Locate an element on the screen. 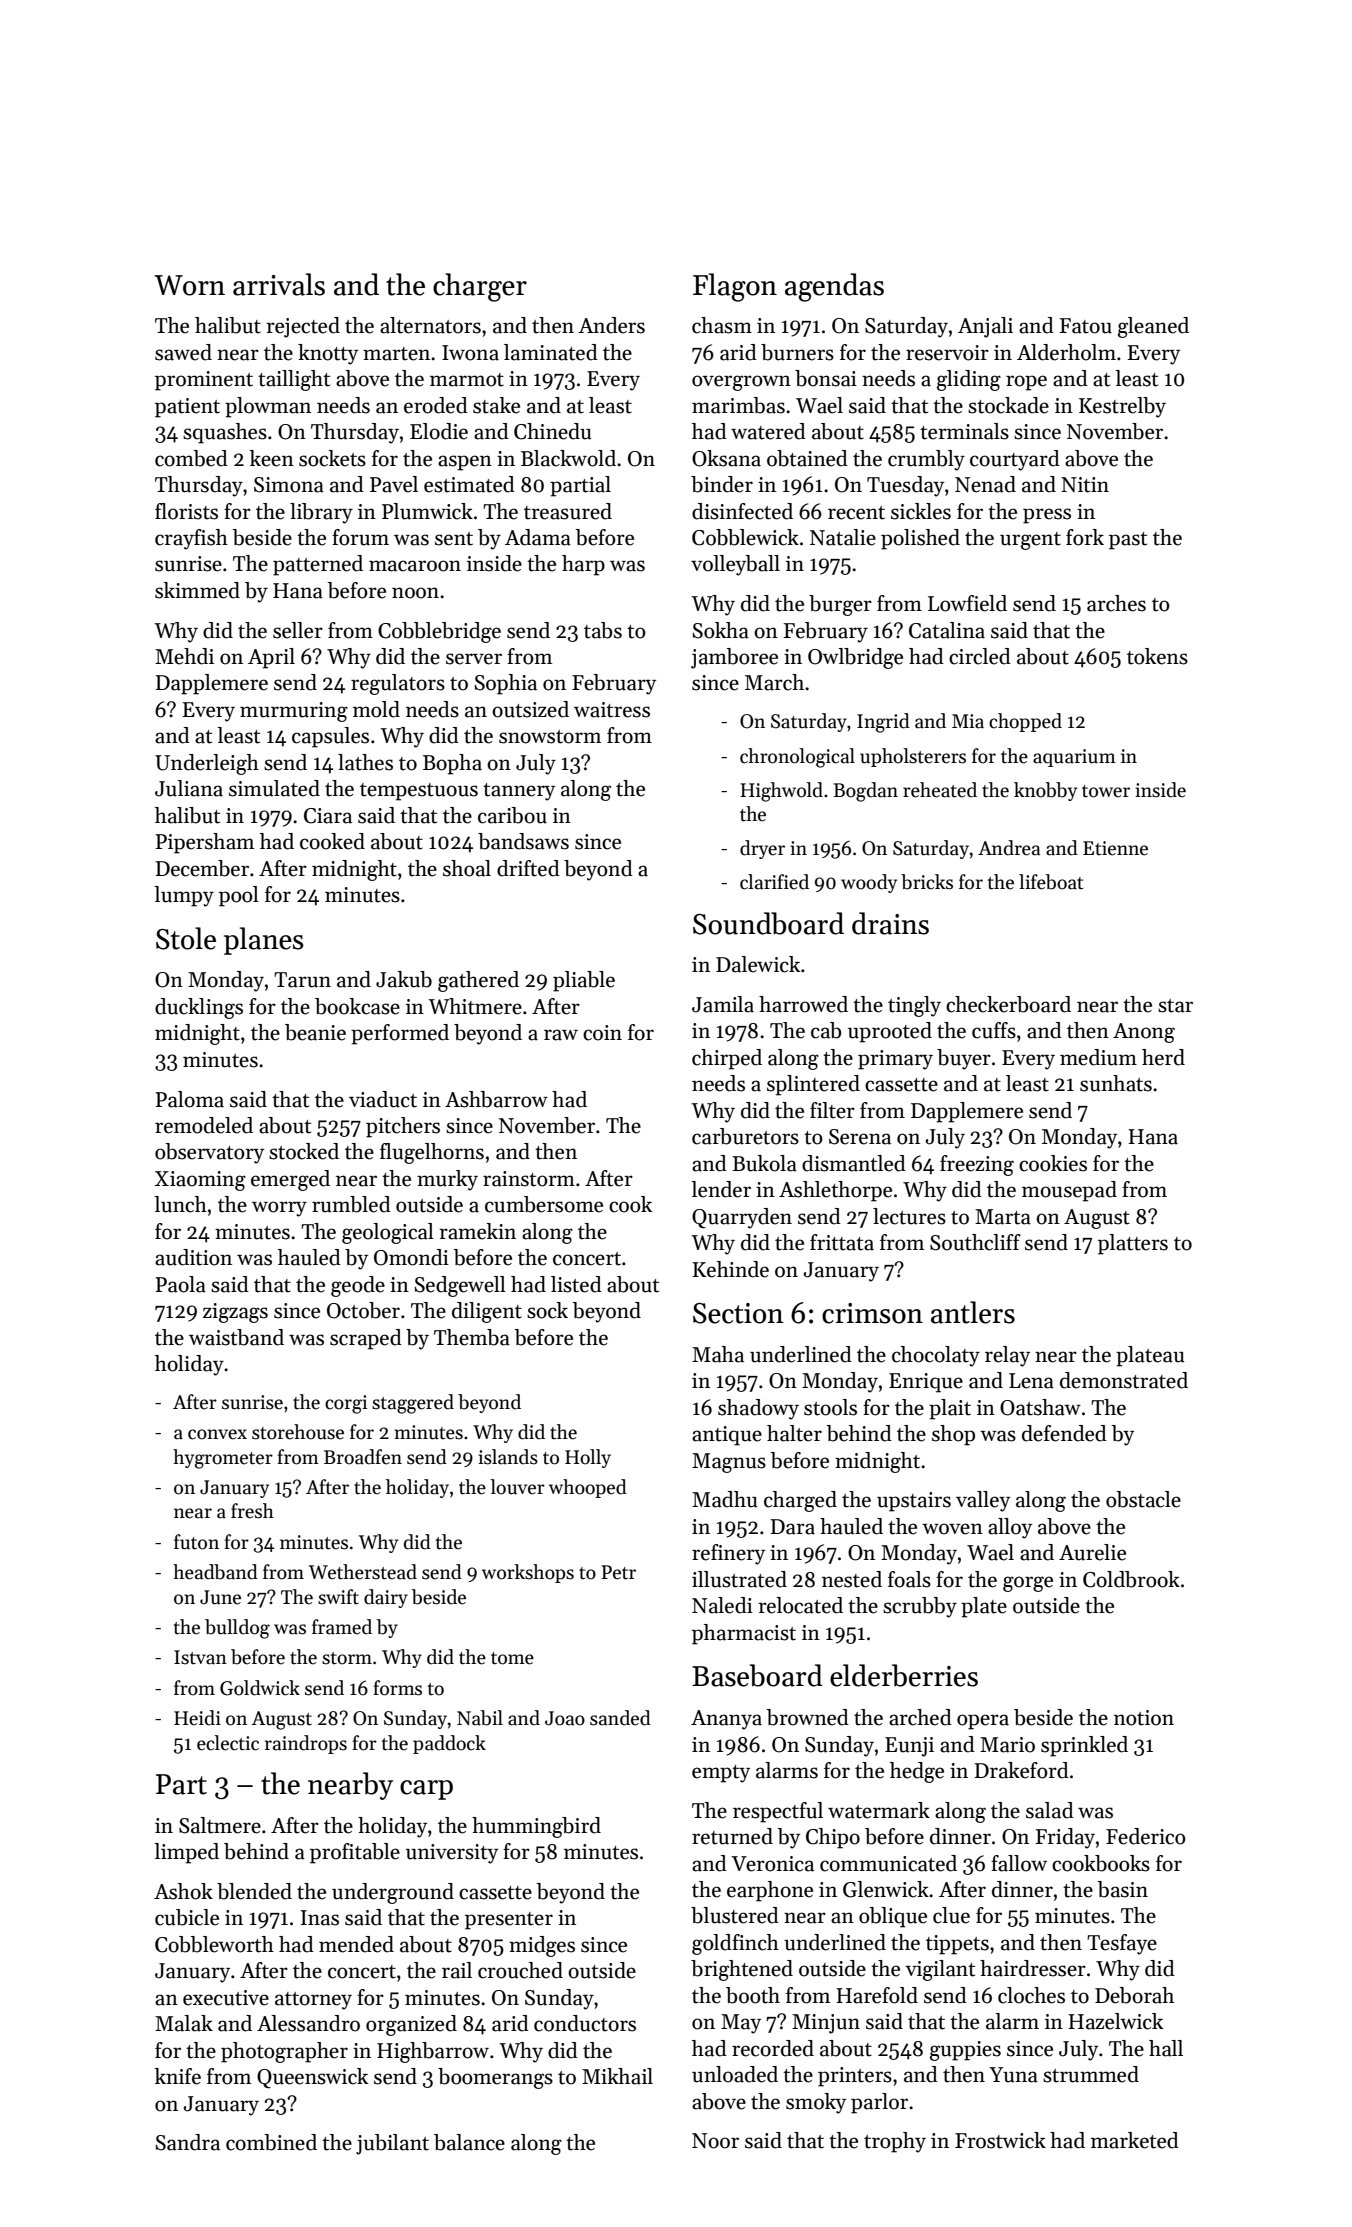 This screenshot has width=1352, height=2227. Jamila is located at coordinates (723, 1004).
